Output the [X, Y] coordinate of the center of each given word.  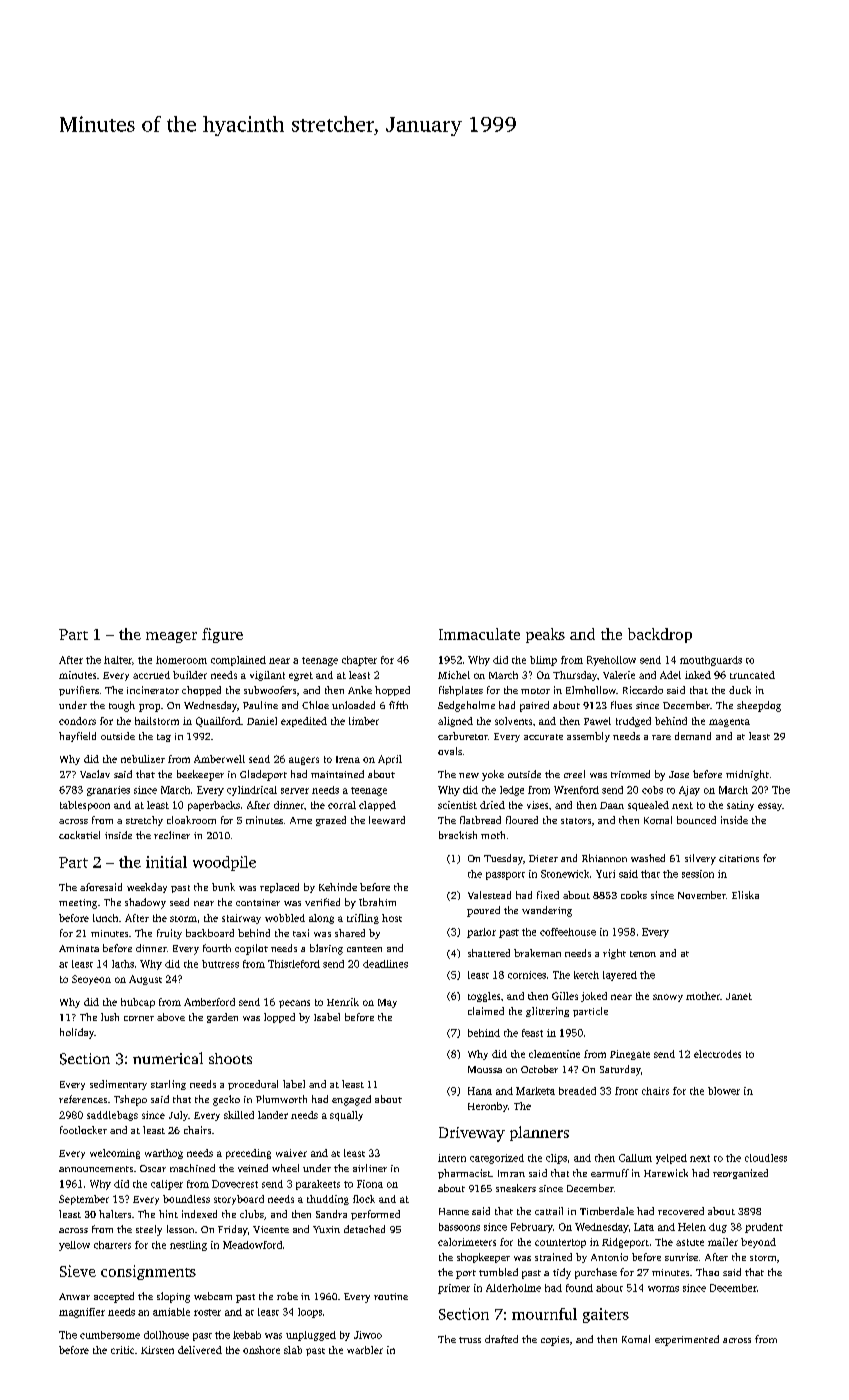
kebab [247, 1335]
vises [537, 805]
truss [470, 1340]
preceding [248, 1154]
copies [555, 1341]
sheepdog [759, 706]
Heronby [488, 1107]
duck [740, 690]
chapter [359, 661]
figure [222, 635]
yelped [671, 1159]
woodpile [224, 863]
